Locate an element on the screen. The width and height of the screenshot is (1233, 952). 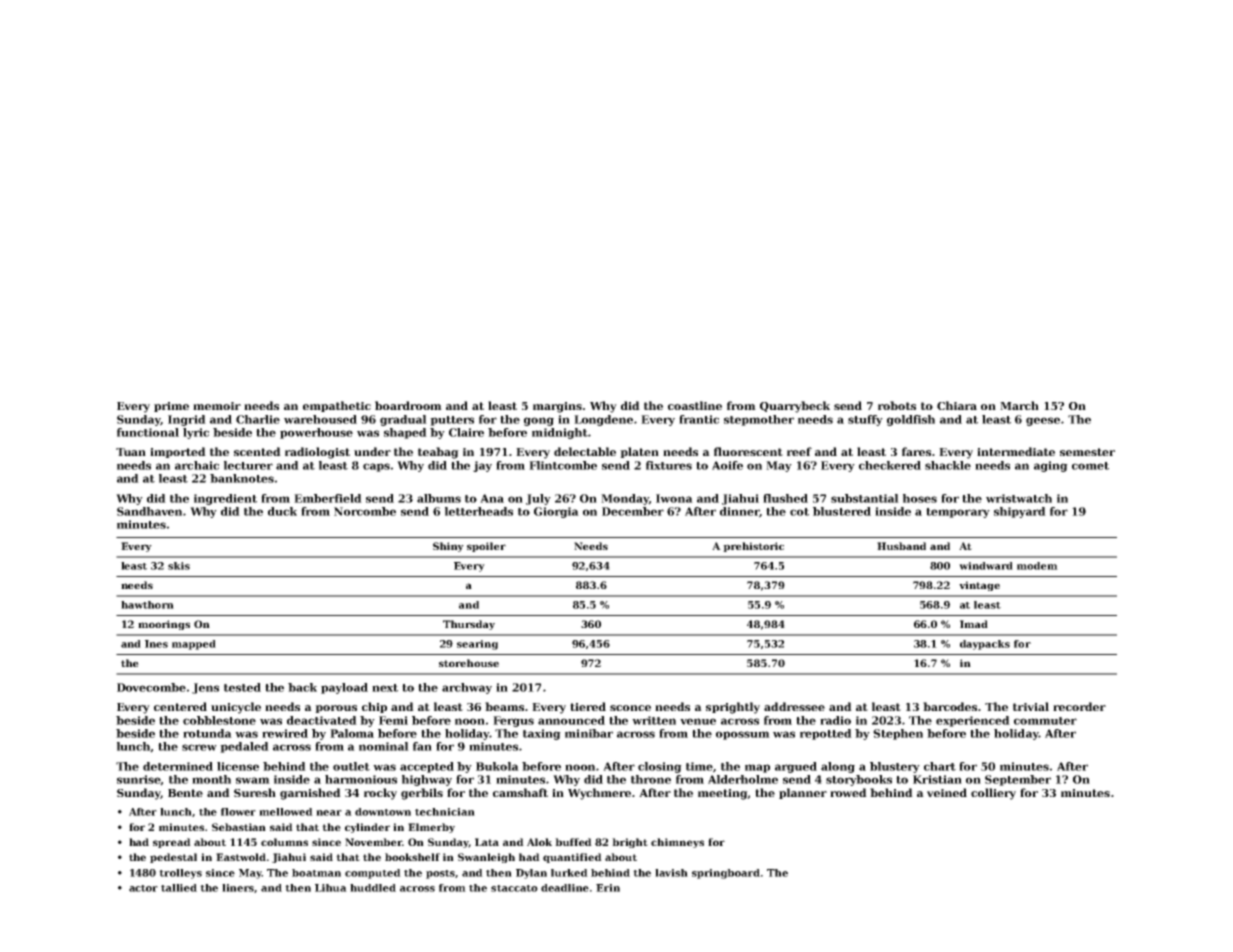
rowed is located at coordinates (848, 792).
